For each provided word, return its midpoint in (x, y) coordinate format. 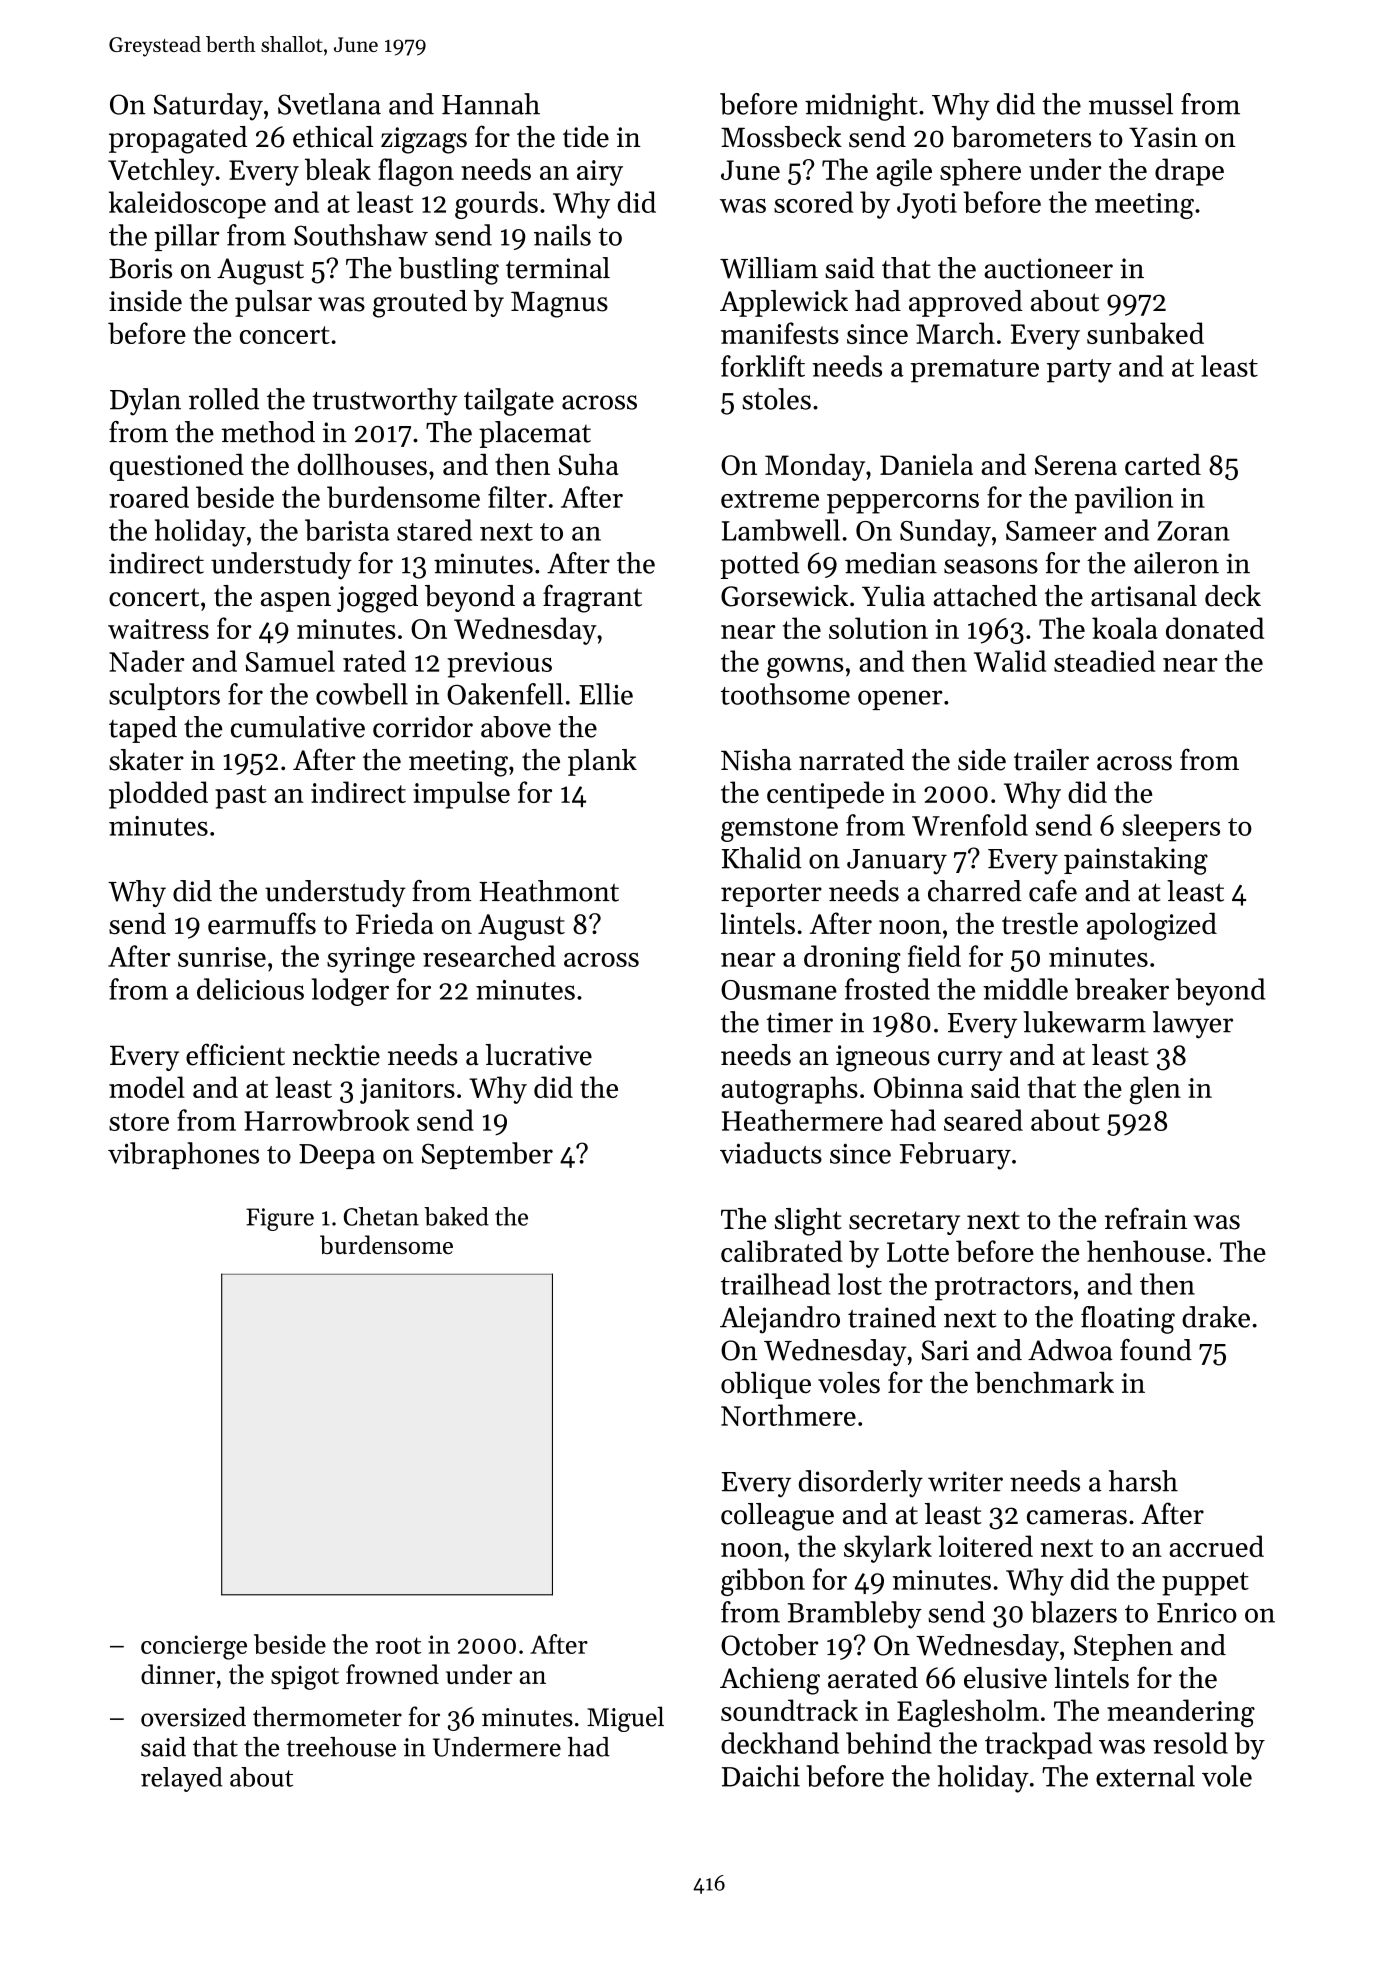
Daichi (761, 1776)
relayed (182, 1779)
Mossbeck (781, 137)
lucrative (538, 1055)
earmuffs (262, 923)
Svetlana (329, 104)
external (1145, 1776)
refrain (1146, 1218)
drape (1189, 172)
